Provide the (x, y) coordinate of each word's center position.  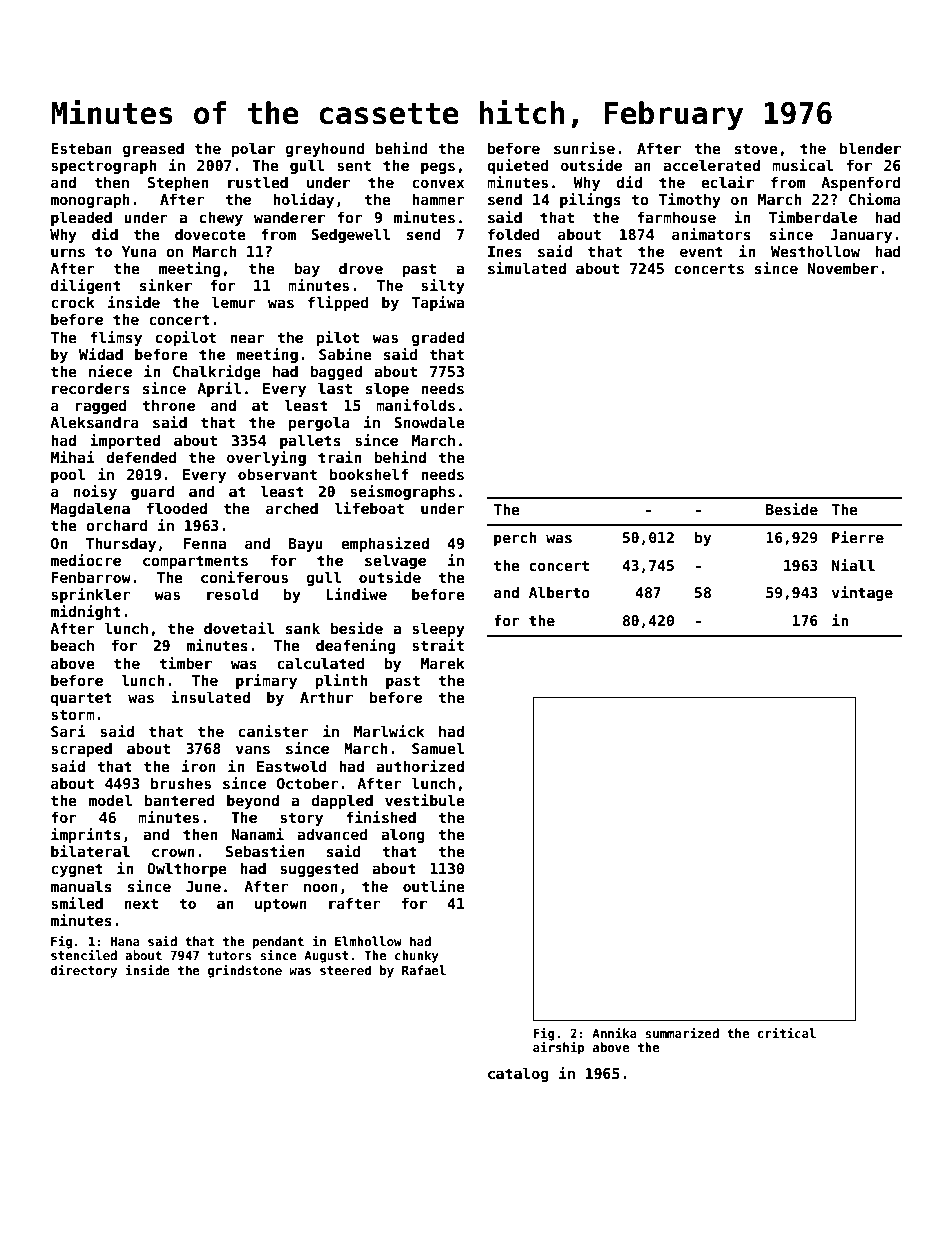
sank (303, 628)
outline (434, 886)
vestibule (425, 800)
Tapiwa (438, 303)
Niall (853, 565)
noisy (95, 492)
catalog (518, 1074)
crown (173, 852)
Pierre (858, 537)
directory (84, 971)
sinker (166, 285)
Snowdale (429, 422)
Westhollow (815, 251)
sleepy (438, 629)
